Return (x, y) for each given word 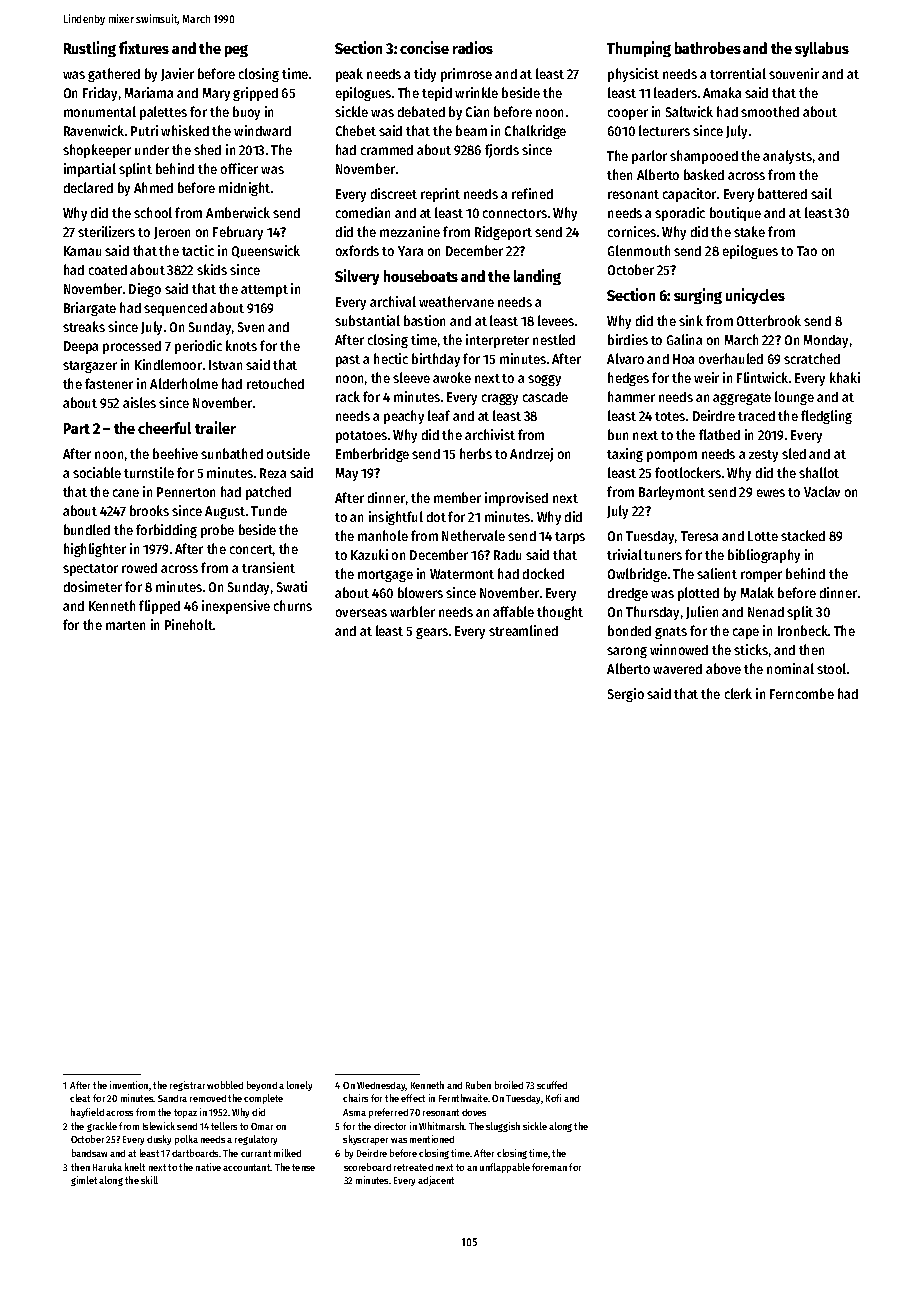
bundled (87, 529)
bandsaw (89, 1153)
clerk (738, 693)
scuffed (552, 1085)
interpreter (497, 341)
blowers (420, 592)
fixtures (144, 47)
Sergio (626, 695)
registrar (187, 1086)
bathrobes (708, 48)
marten (125, 625)
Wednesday (381, 1086)
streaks (84, 326)
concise (424, 47)
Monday (826, 341)
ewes (771, 493)
